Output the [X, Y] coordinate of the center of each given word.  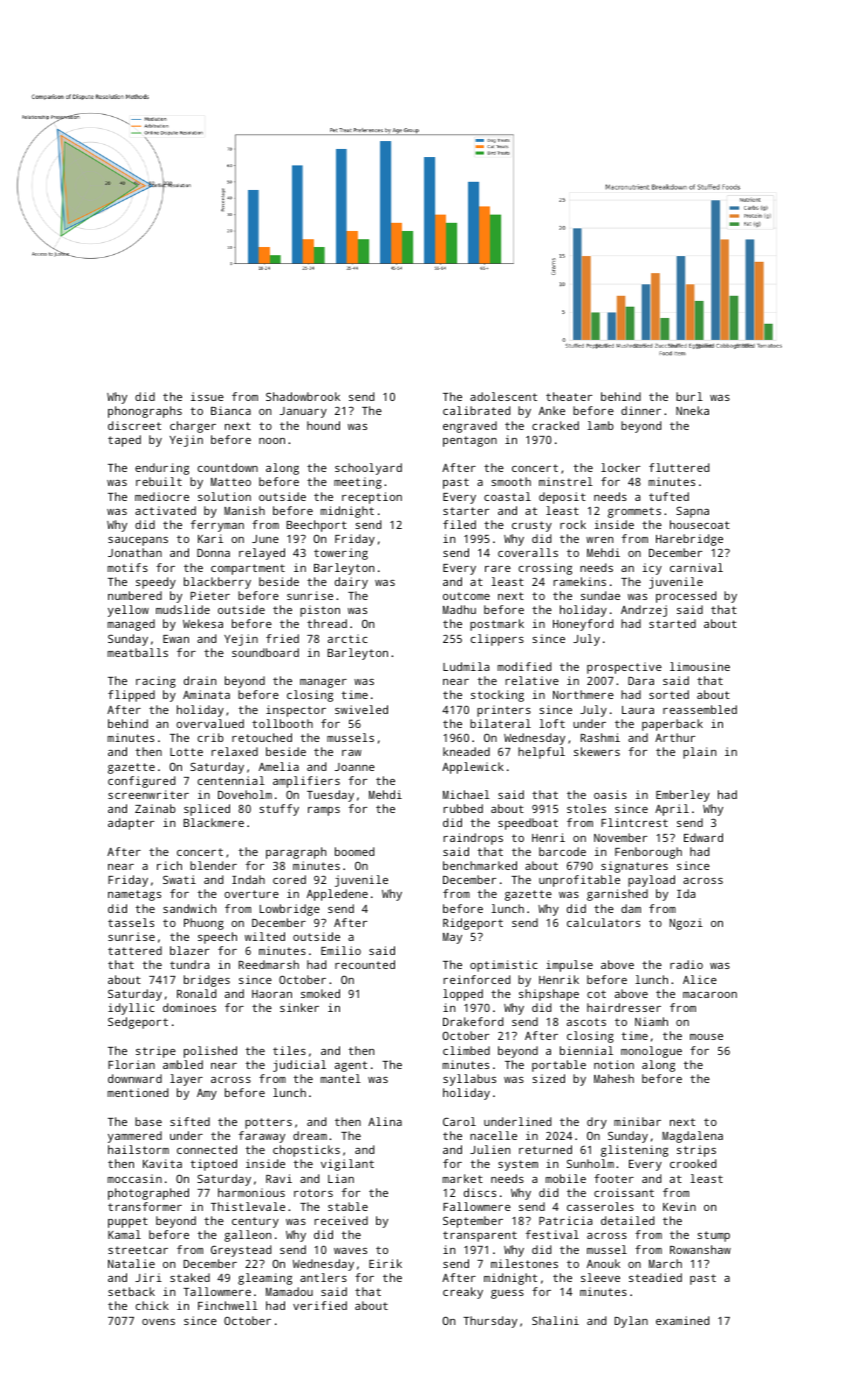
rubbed [463, 808]
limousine [700, 666]
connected [207, 1149]
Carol [459, 1121]
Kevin [679, 1206]
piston [320, 611]
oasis [610, 794]
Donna [213, 553]
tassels [131, 922]
